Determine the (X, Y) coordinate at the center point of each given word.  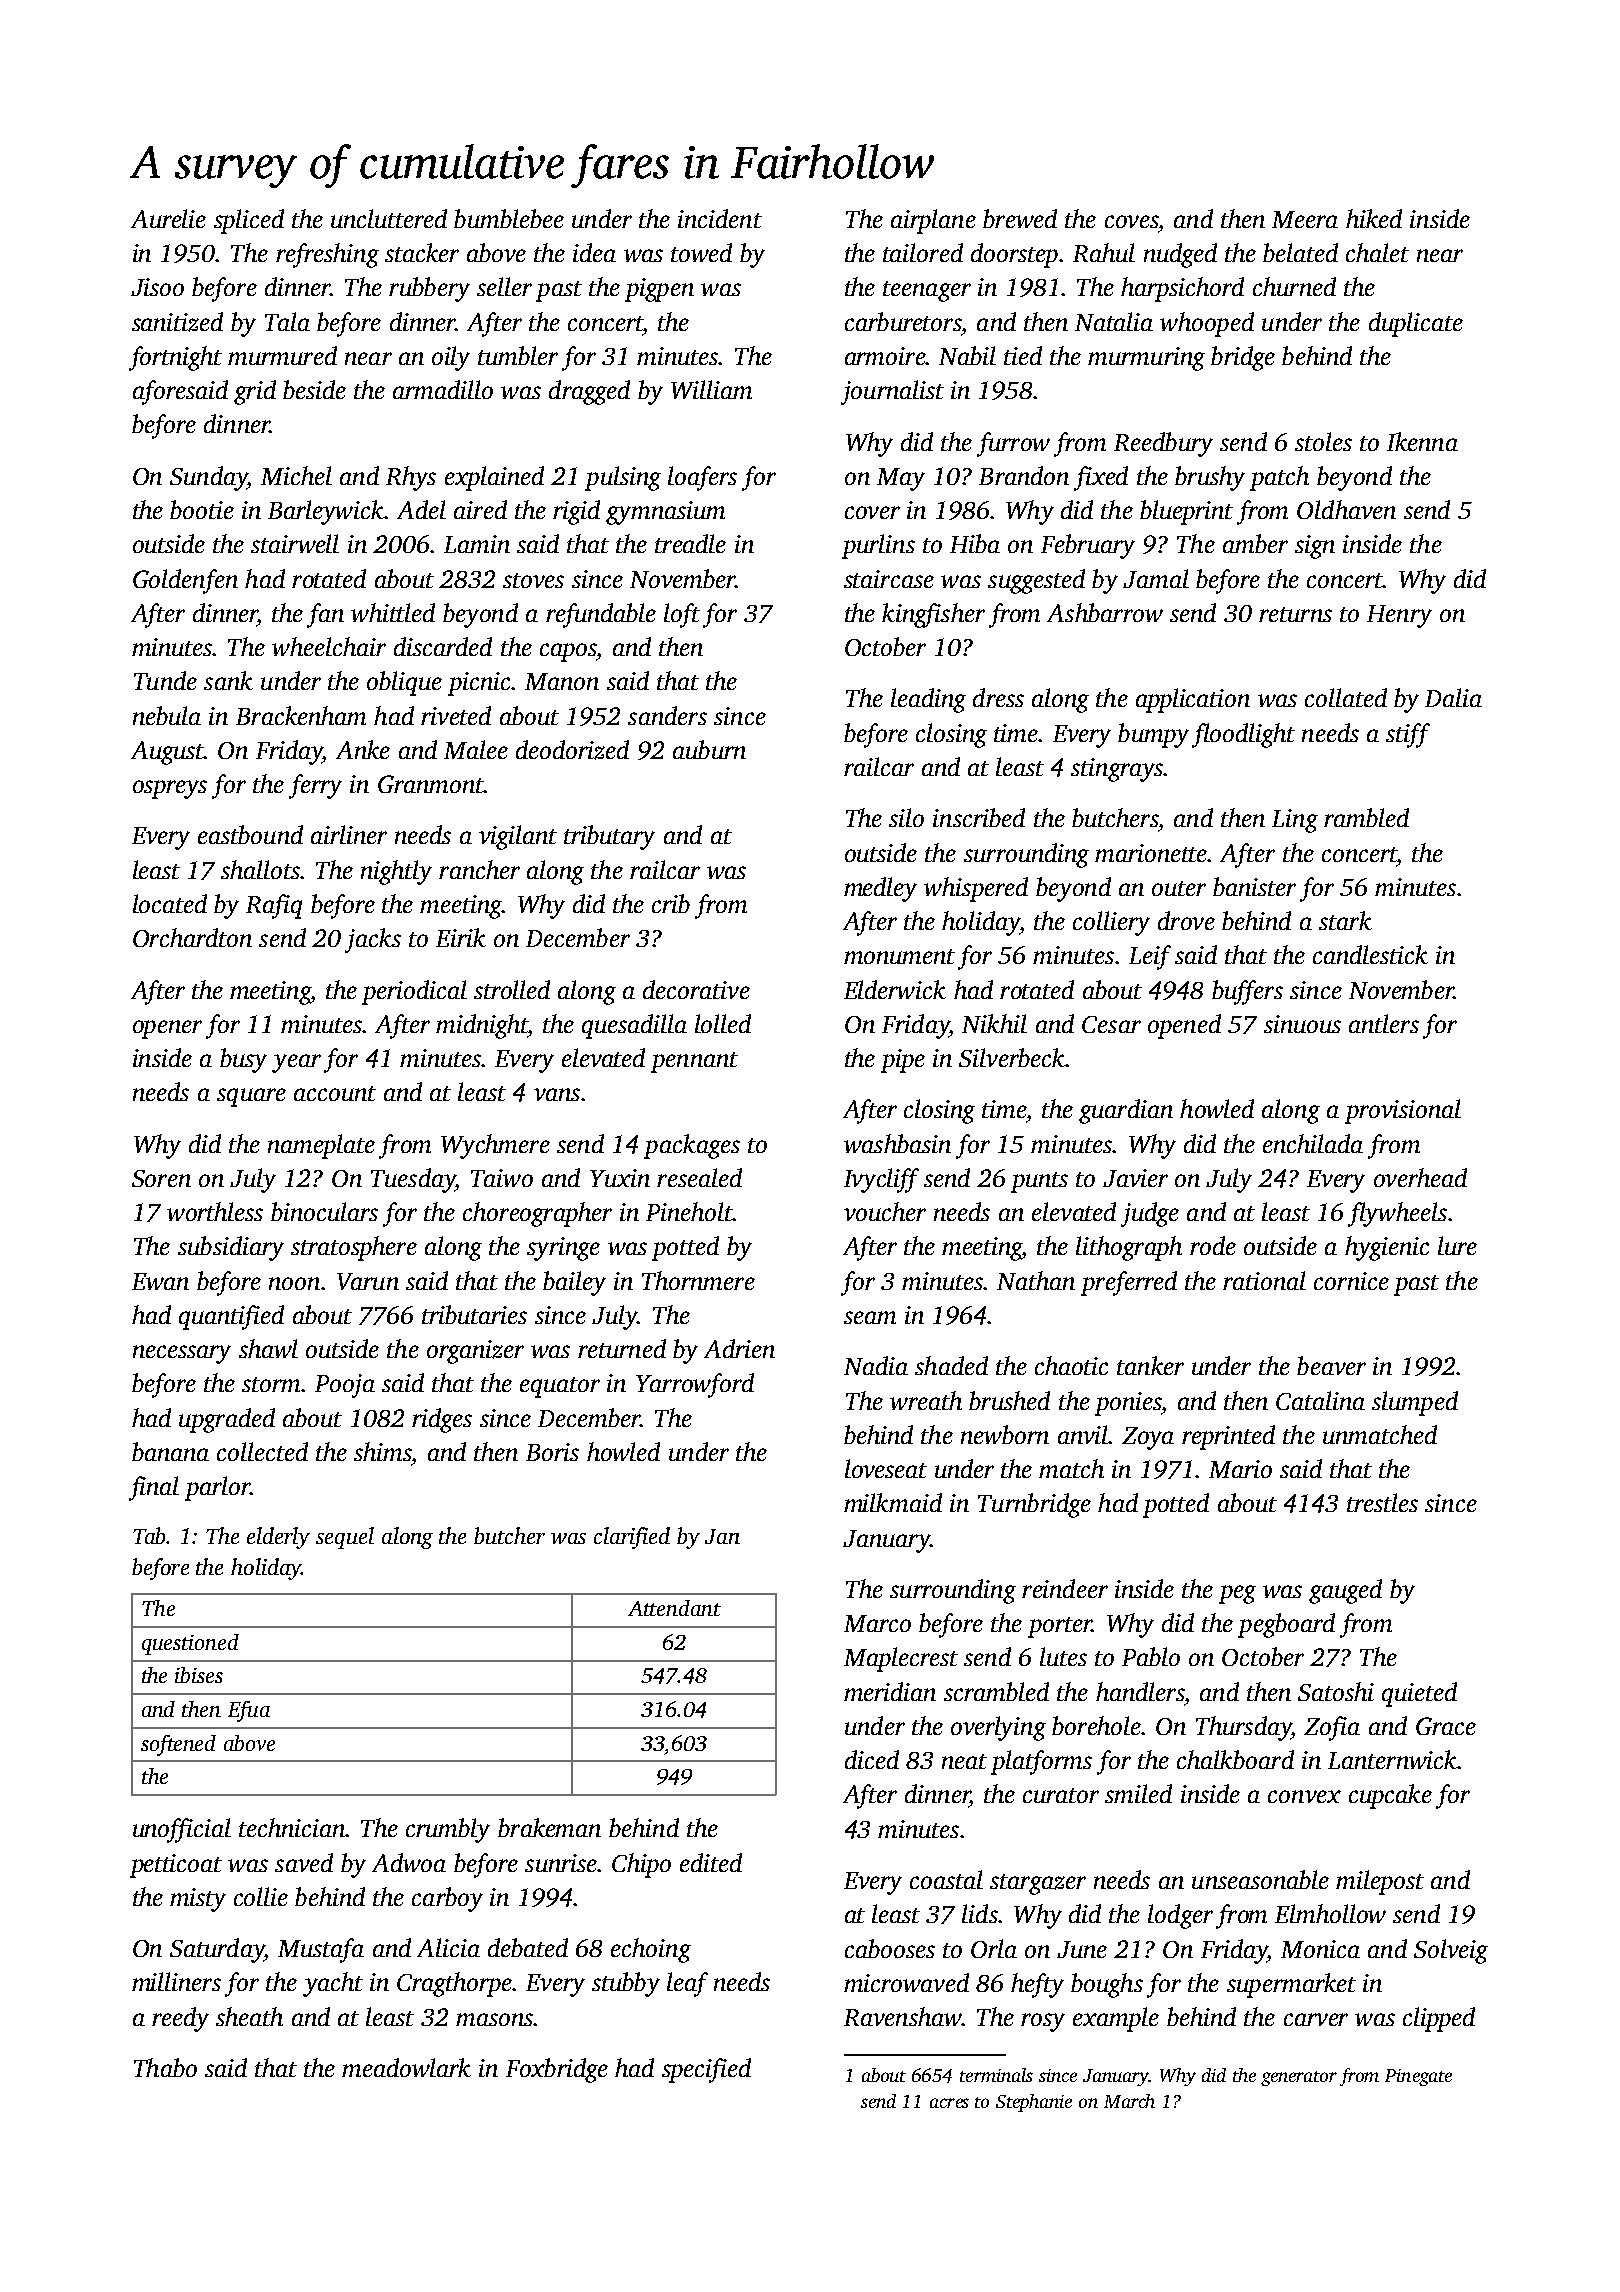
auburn (709, 749)
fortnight (175, 358)
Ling (1295, 821)
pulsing (623, 478)
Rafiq (274, 906)
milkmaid (893, 1502)
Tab (150, 1535)
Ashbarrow (1105, 612)
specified (706, 2070)
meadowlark (406, 2067)
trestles (1382, 1502)
